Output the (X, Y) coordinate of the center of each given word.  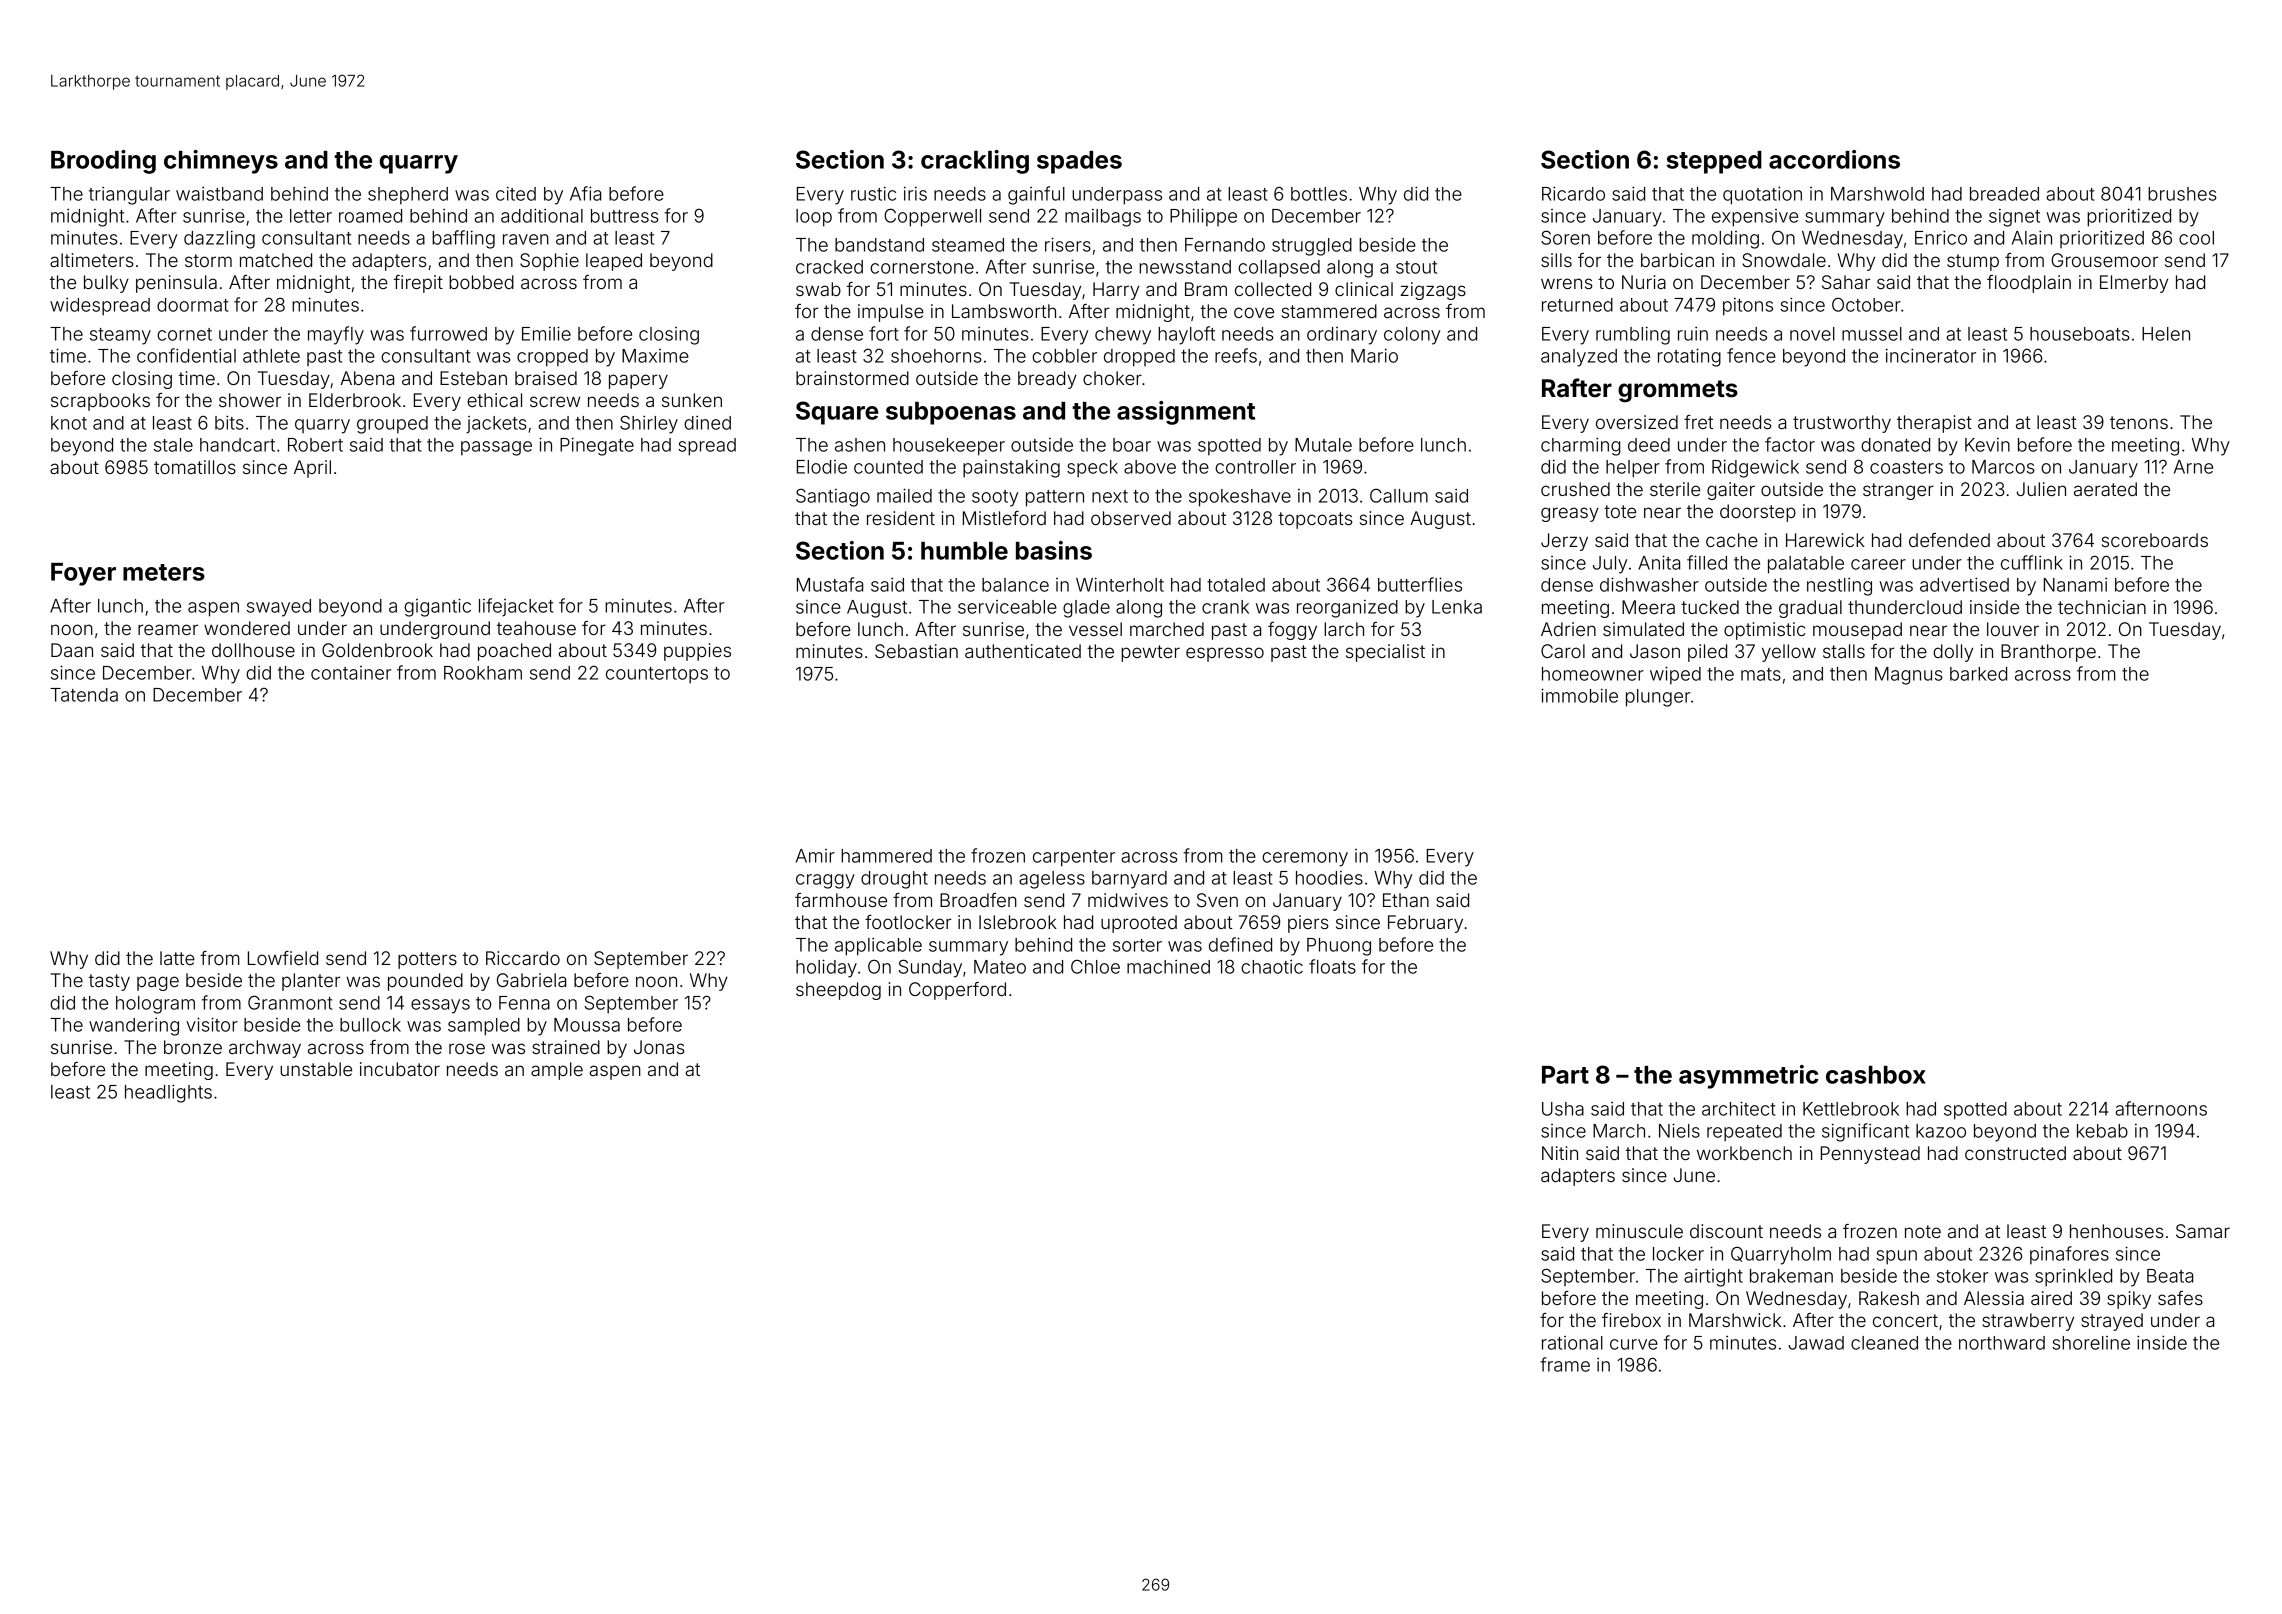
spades (1079, 162)
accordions (1834, 159)
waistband (219, 194)
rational (1572, 1343)
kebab (2102, 1131)
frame (1565, 1364)
